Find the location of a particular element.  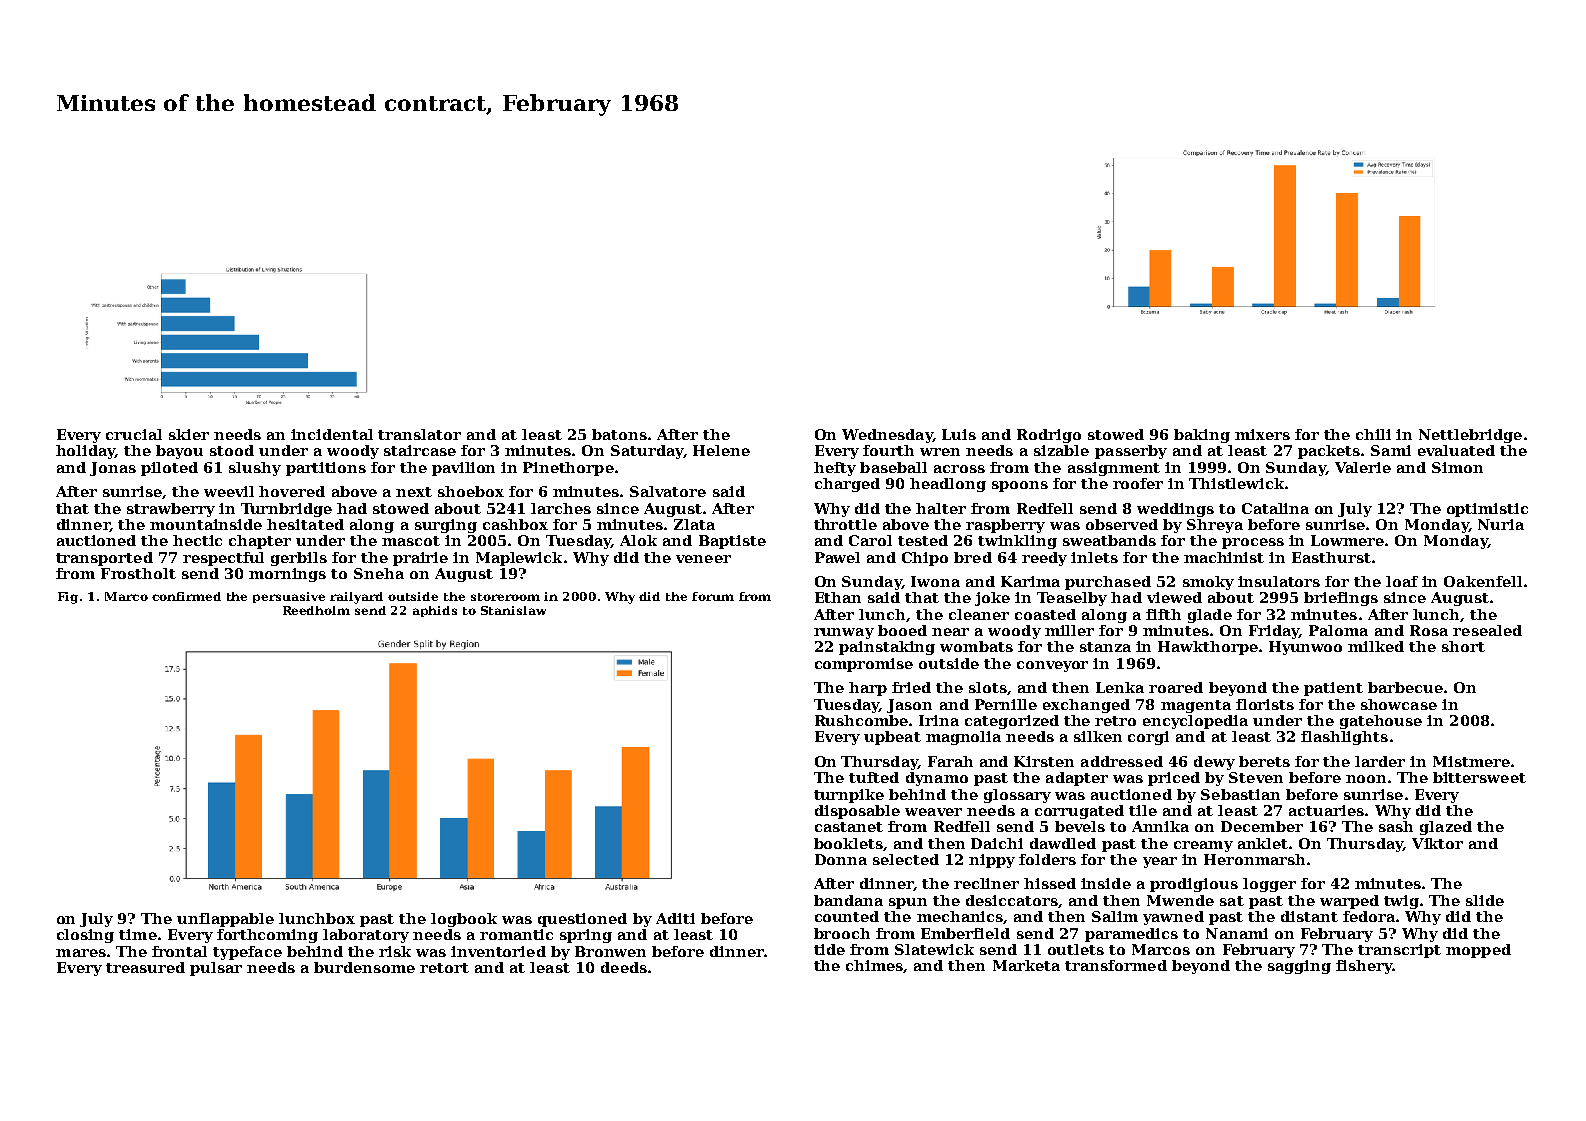

hovered is located at coordinates (292, 491).
